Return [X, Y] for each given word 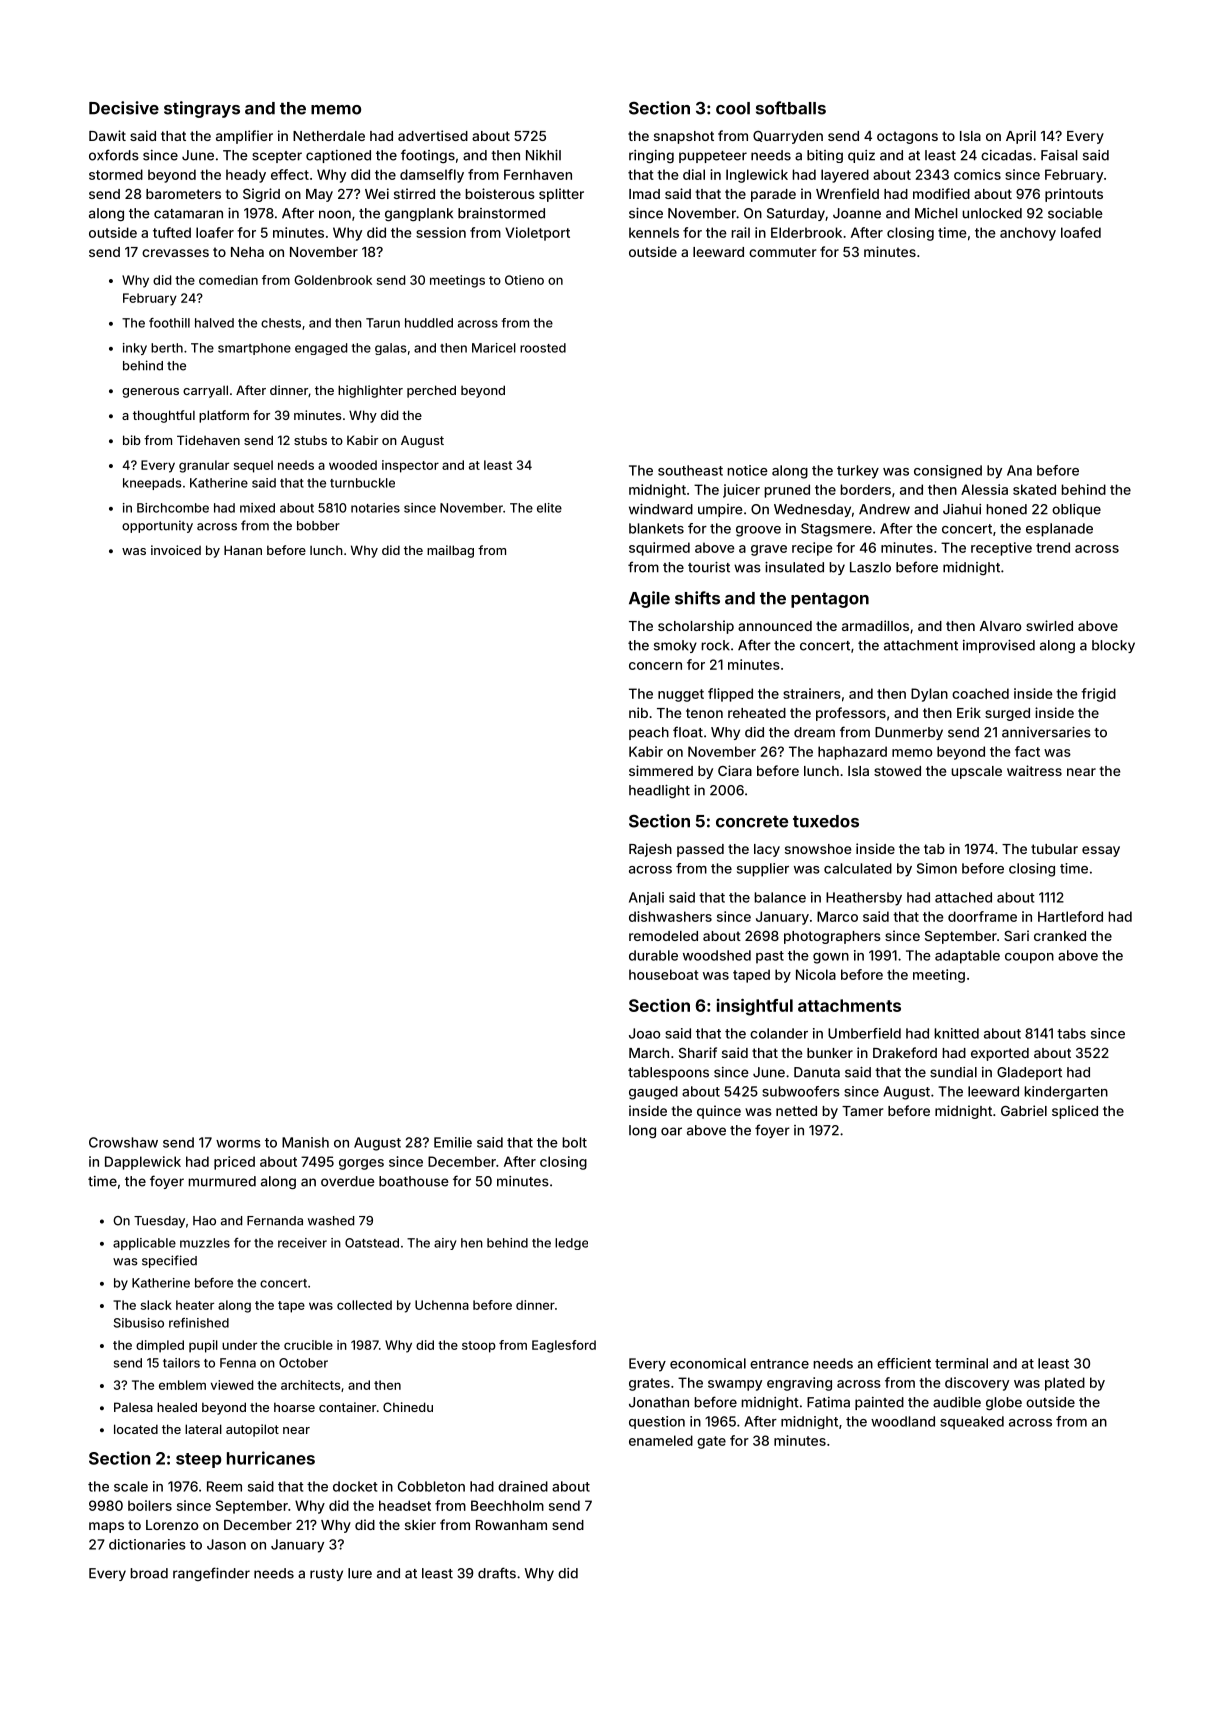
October [303, 1363]
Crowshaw [123, 1142]
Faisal [1059, 155]
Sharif [698, 1052]
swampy [735, 1385]
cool [733, 108]
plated [1065, 1384]
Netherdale [329, 136]
